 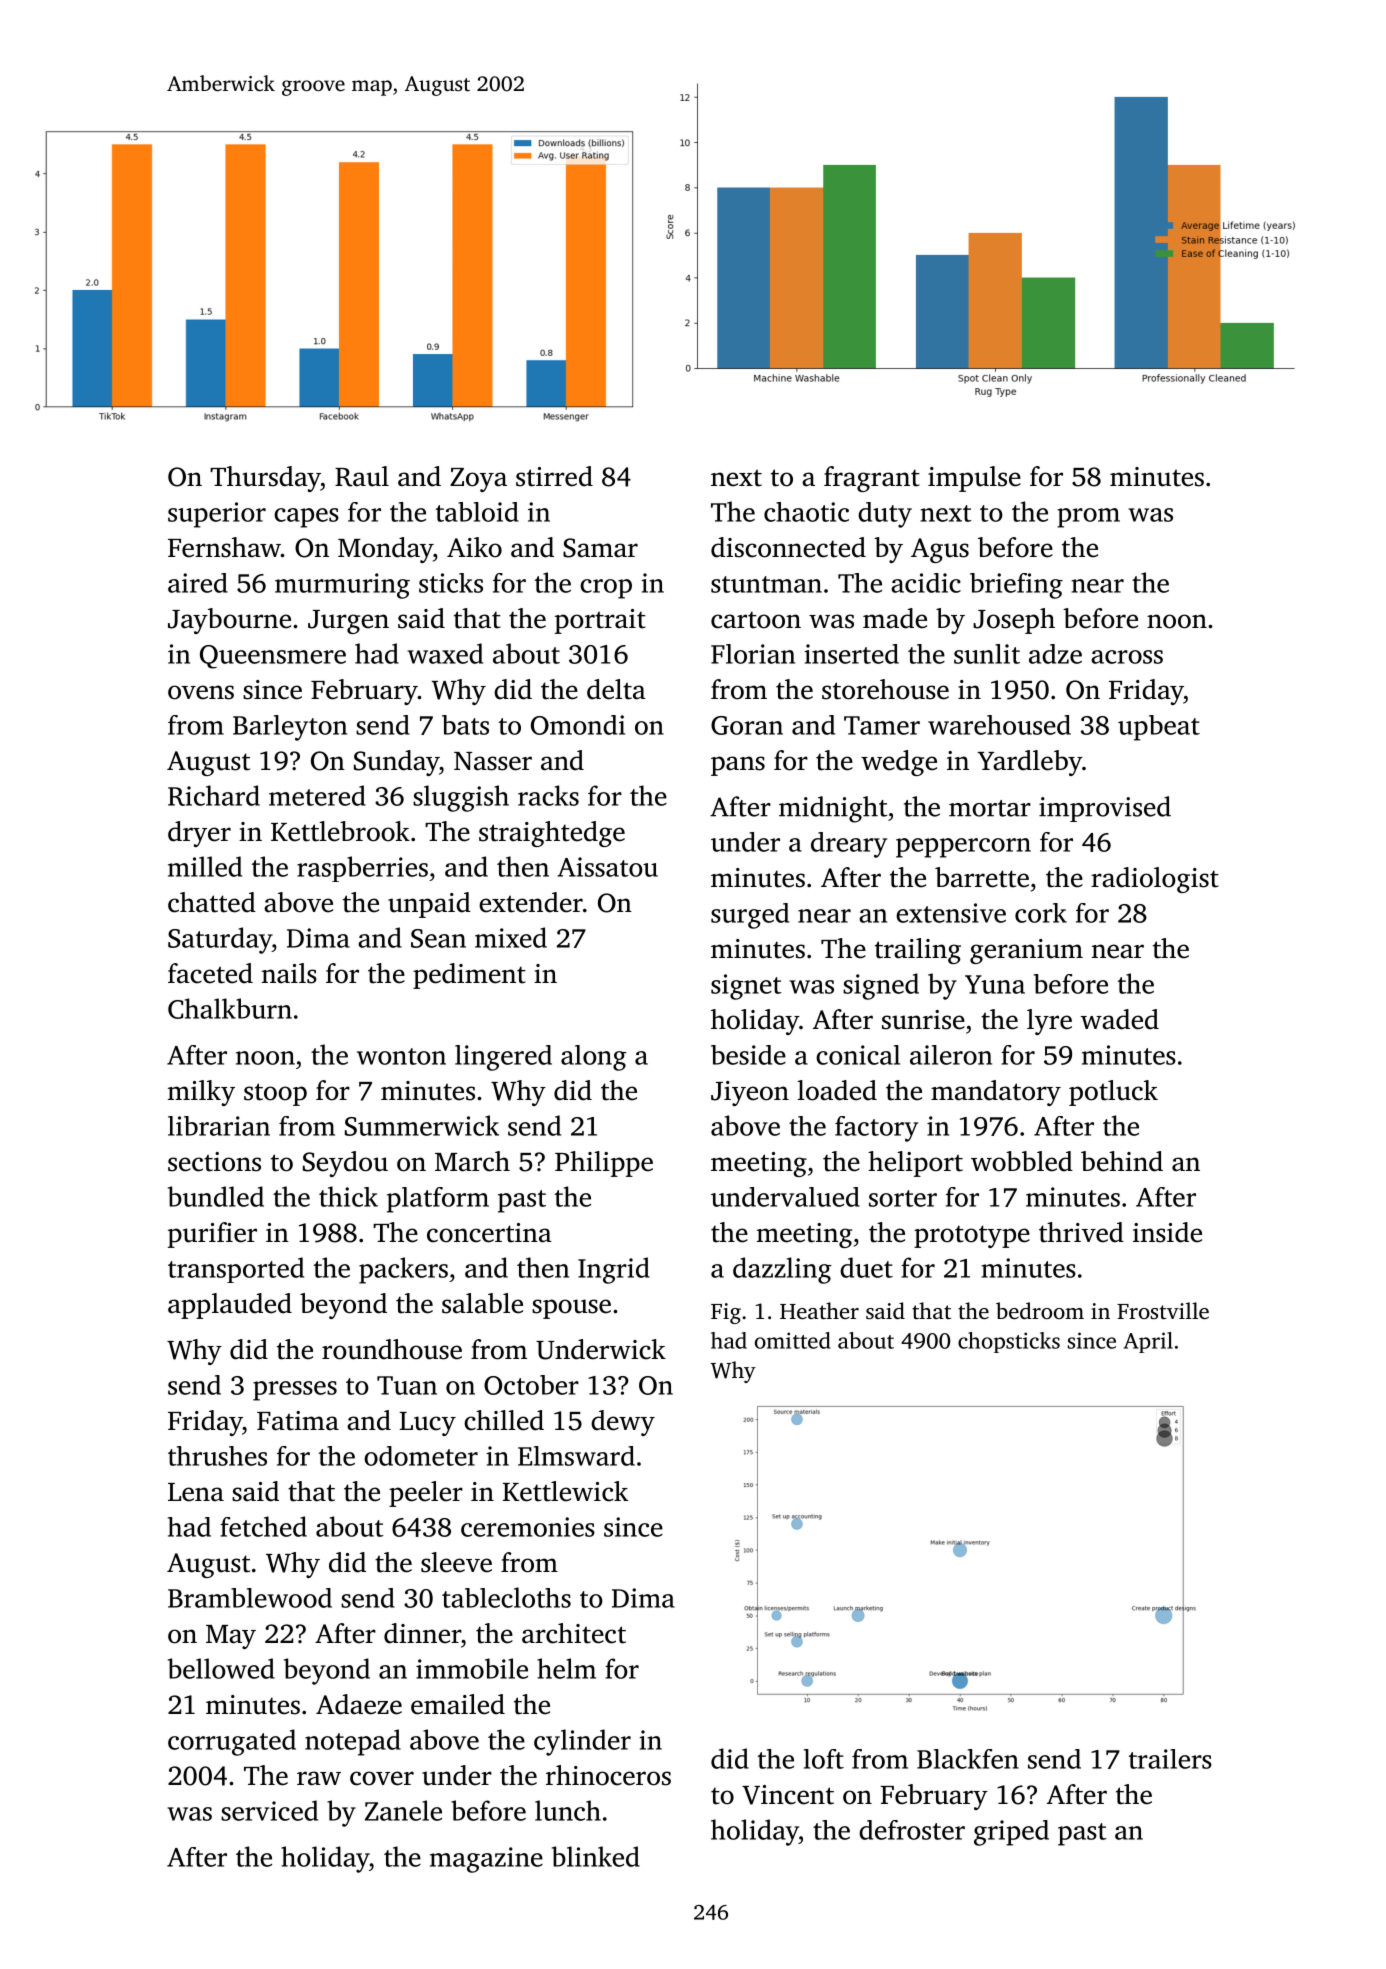 What do you see at coordinates (401, 1056) in the screenshot?
I see `wonton` at bounding box center [401, 1056].
